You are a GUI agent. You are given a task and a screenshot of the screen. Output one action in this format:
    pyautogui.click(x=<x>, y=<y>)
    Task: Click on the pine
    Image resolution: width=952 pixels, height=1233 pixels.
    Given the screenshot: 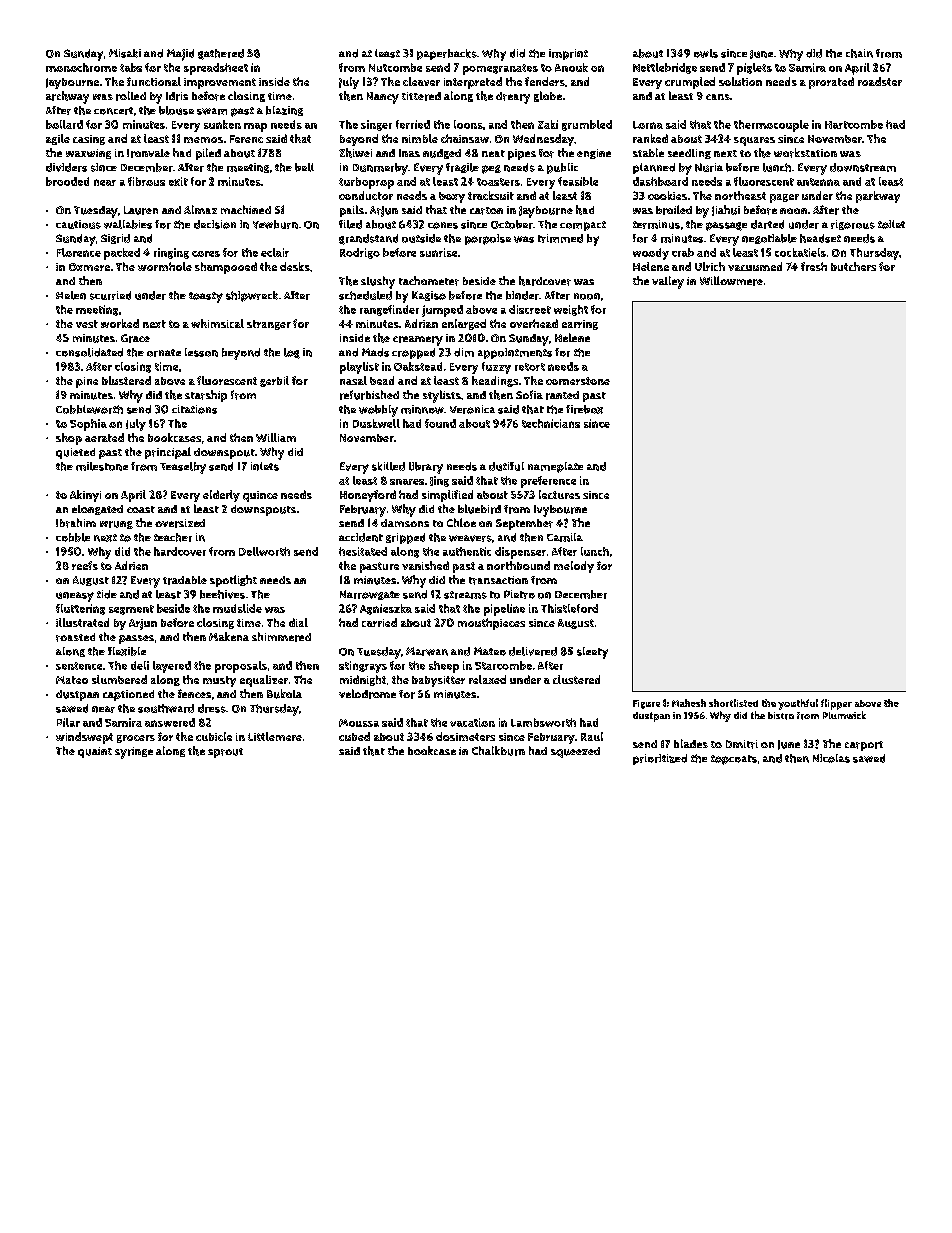 What is the action you would take?
    pyautogui.click(x=87, y=382)
